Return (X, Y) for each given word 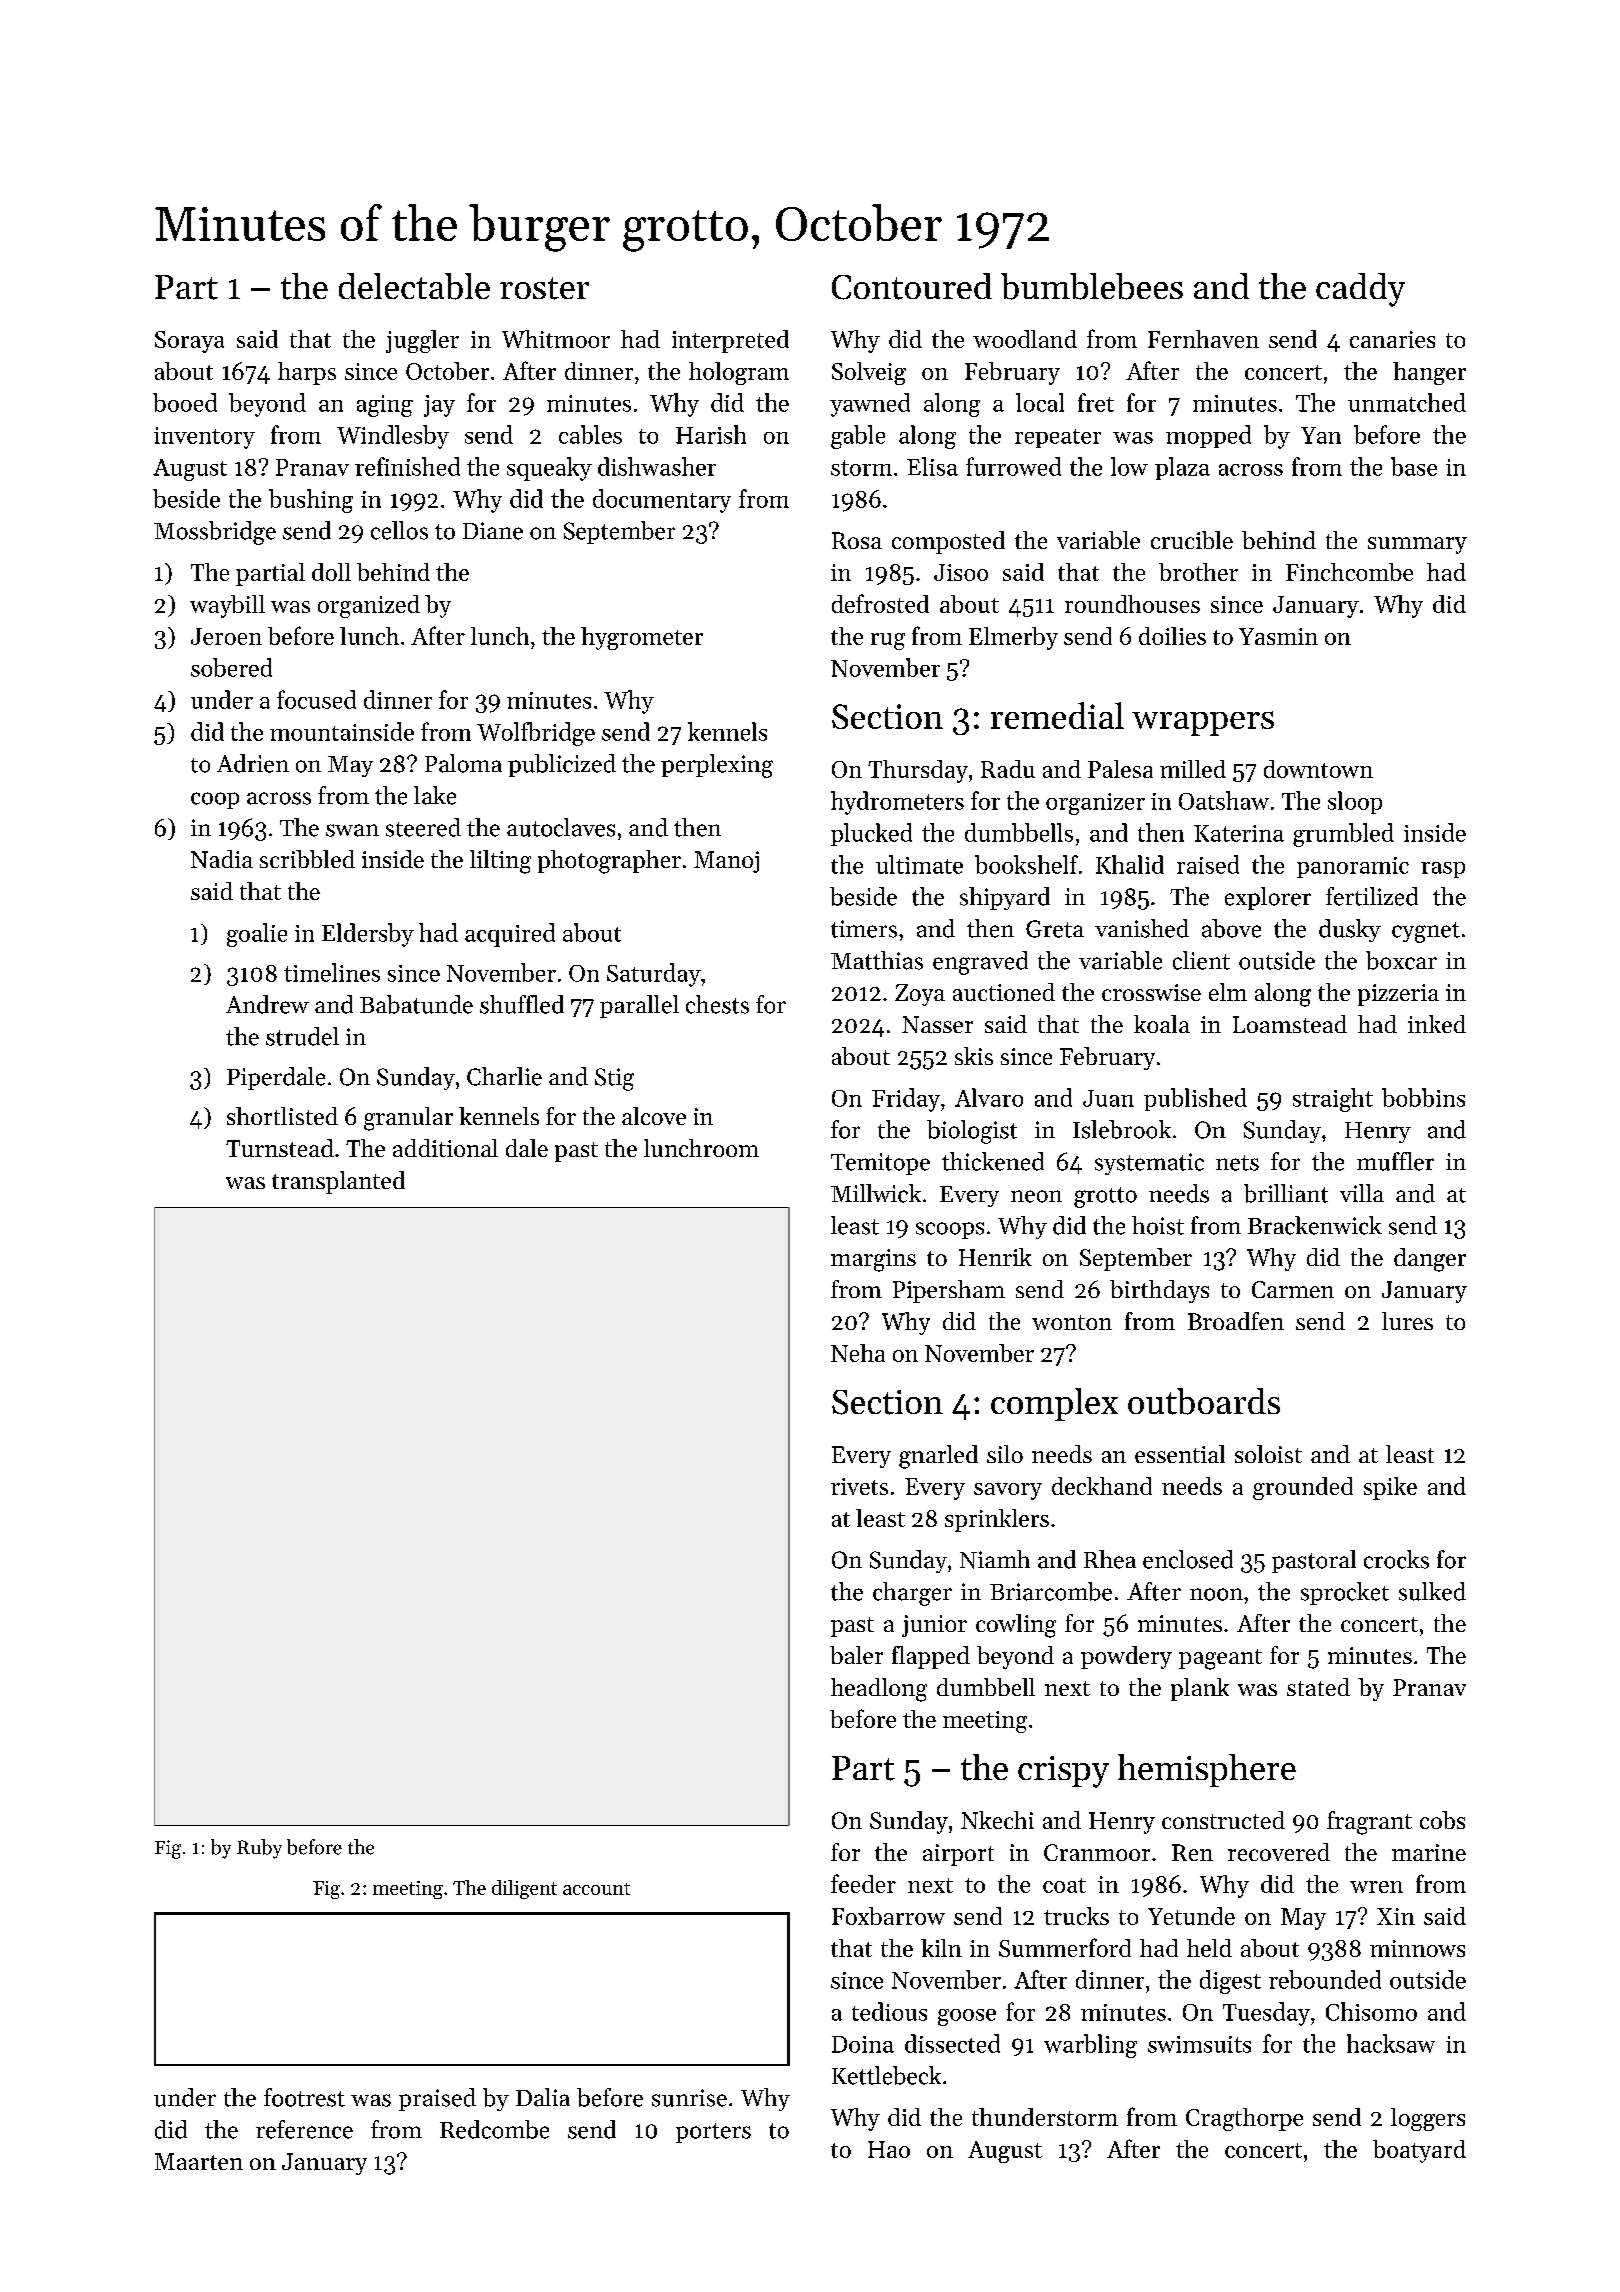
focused (316, 699)
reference (304, 2129)
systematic (1149, 1164)
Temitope (880, 1164)
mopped (1208, 436)
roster (544, 288)
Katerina (1239, 833)
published (1195, 1099)
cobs (1442, 1820)
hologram (739, 373)
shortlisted (282, 1116)
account (596, 1889)
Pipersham (949, 1291)
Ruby (259, 1849)
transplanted (338, 1182)
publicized (562, 765)
